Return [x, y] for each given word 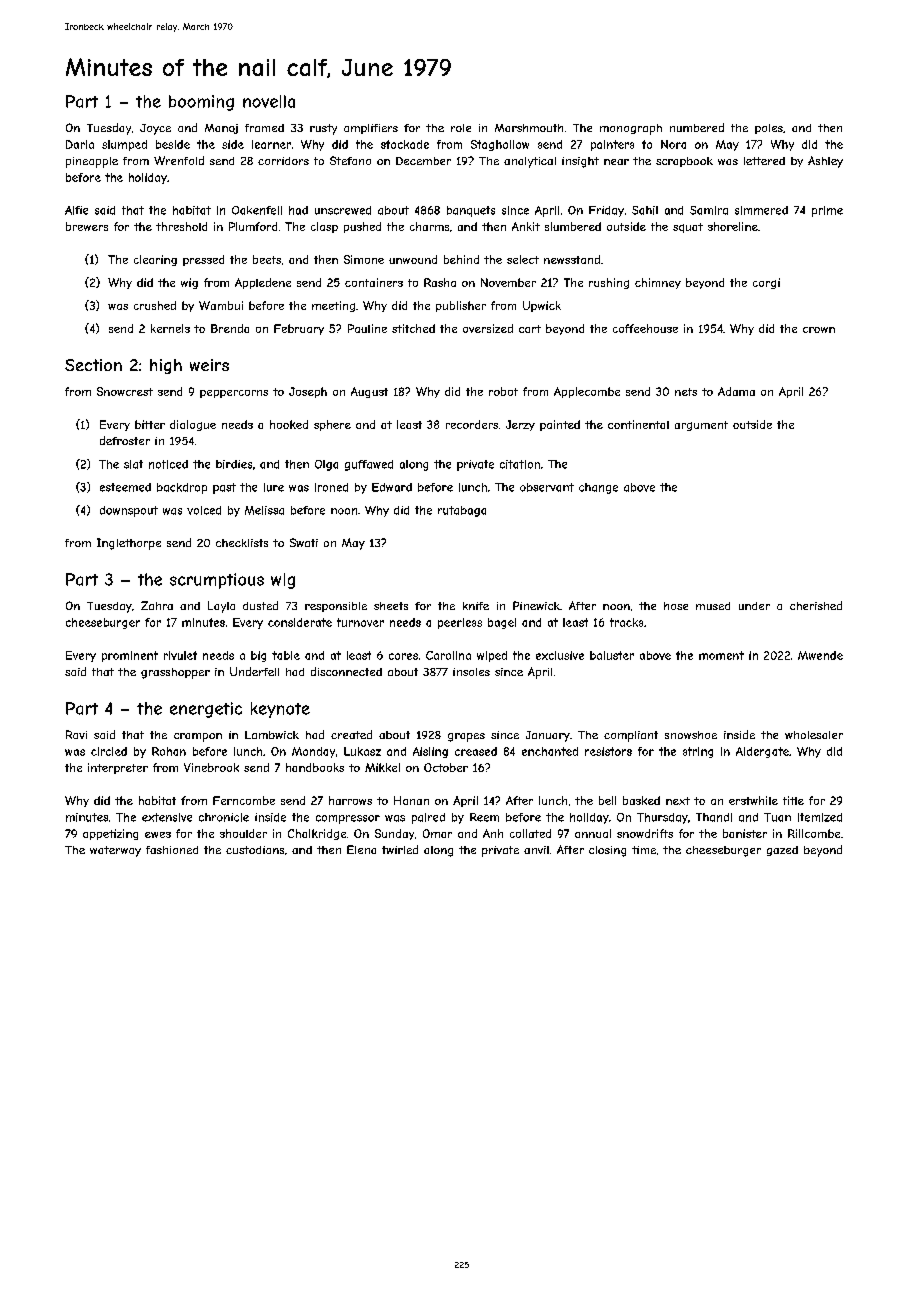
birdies [234, 464]
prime [827, 211]
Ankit [526, 226]
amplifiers [371, 129]
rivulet [180, 655]
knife [476, 606]
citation [520, 464]
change [598, 488]
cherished [816, 605]
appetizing [110, 834]
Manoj [221, 129]
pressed [203, 260]
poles [769, 129]
